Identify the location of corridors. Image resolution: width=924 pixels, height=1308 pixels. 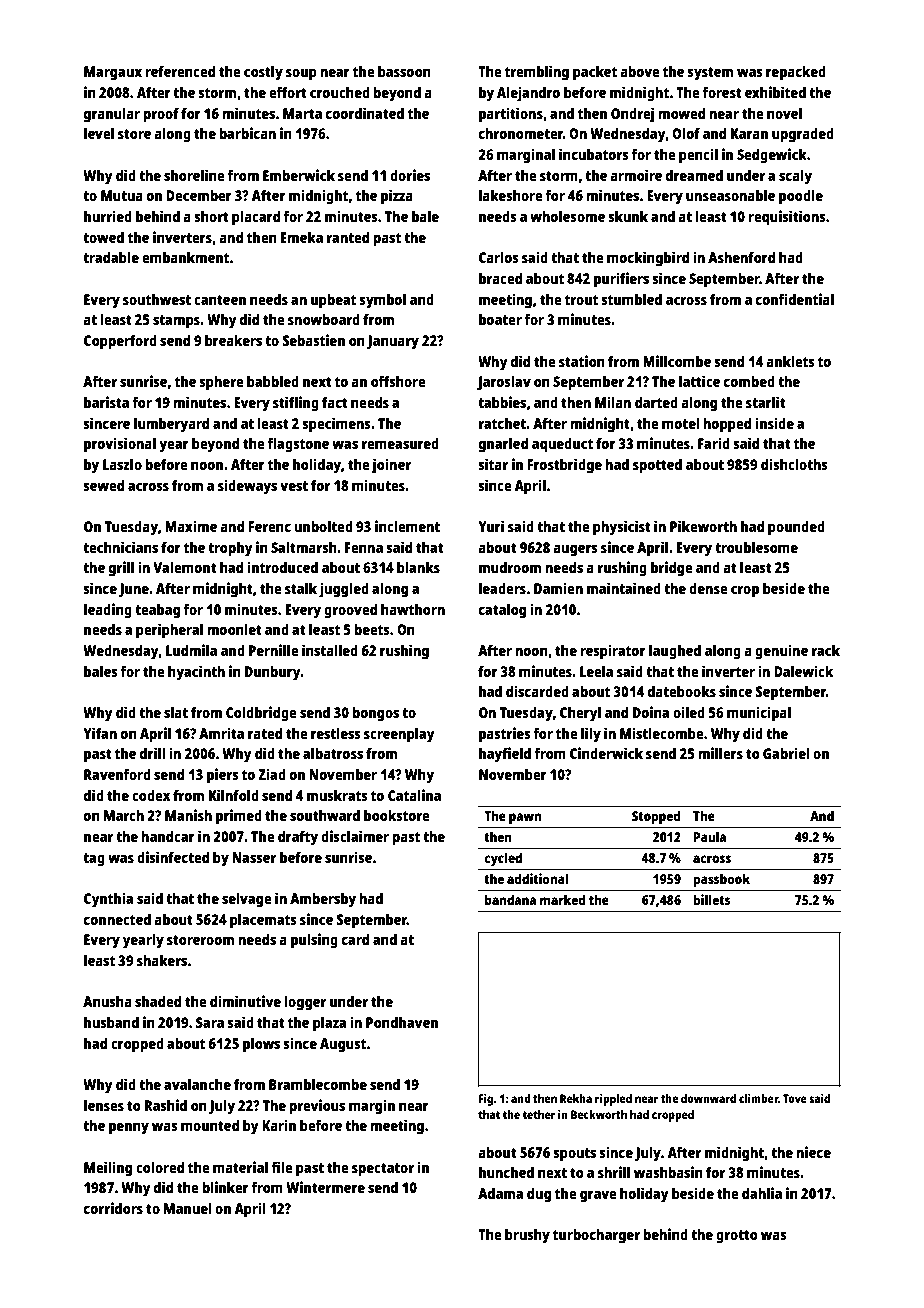
(113, 1208).
